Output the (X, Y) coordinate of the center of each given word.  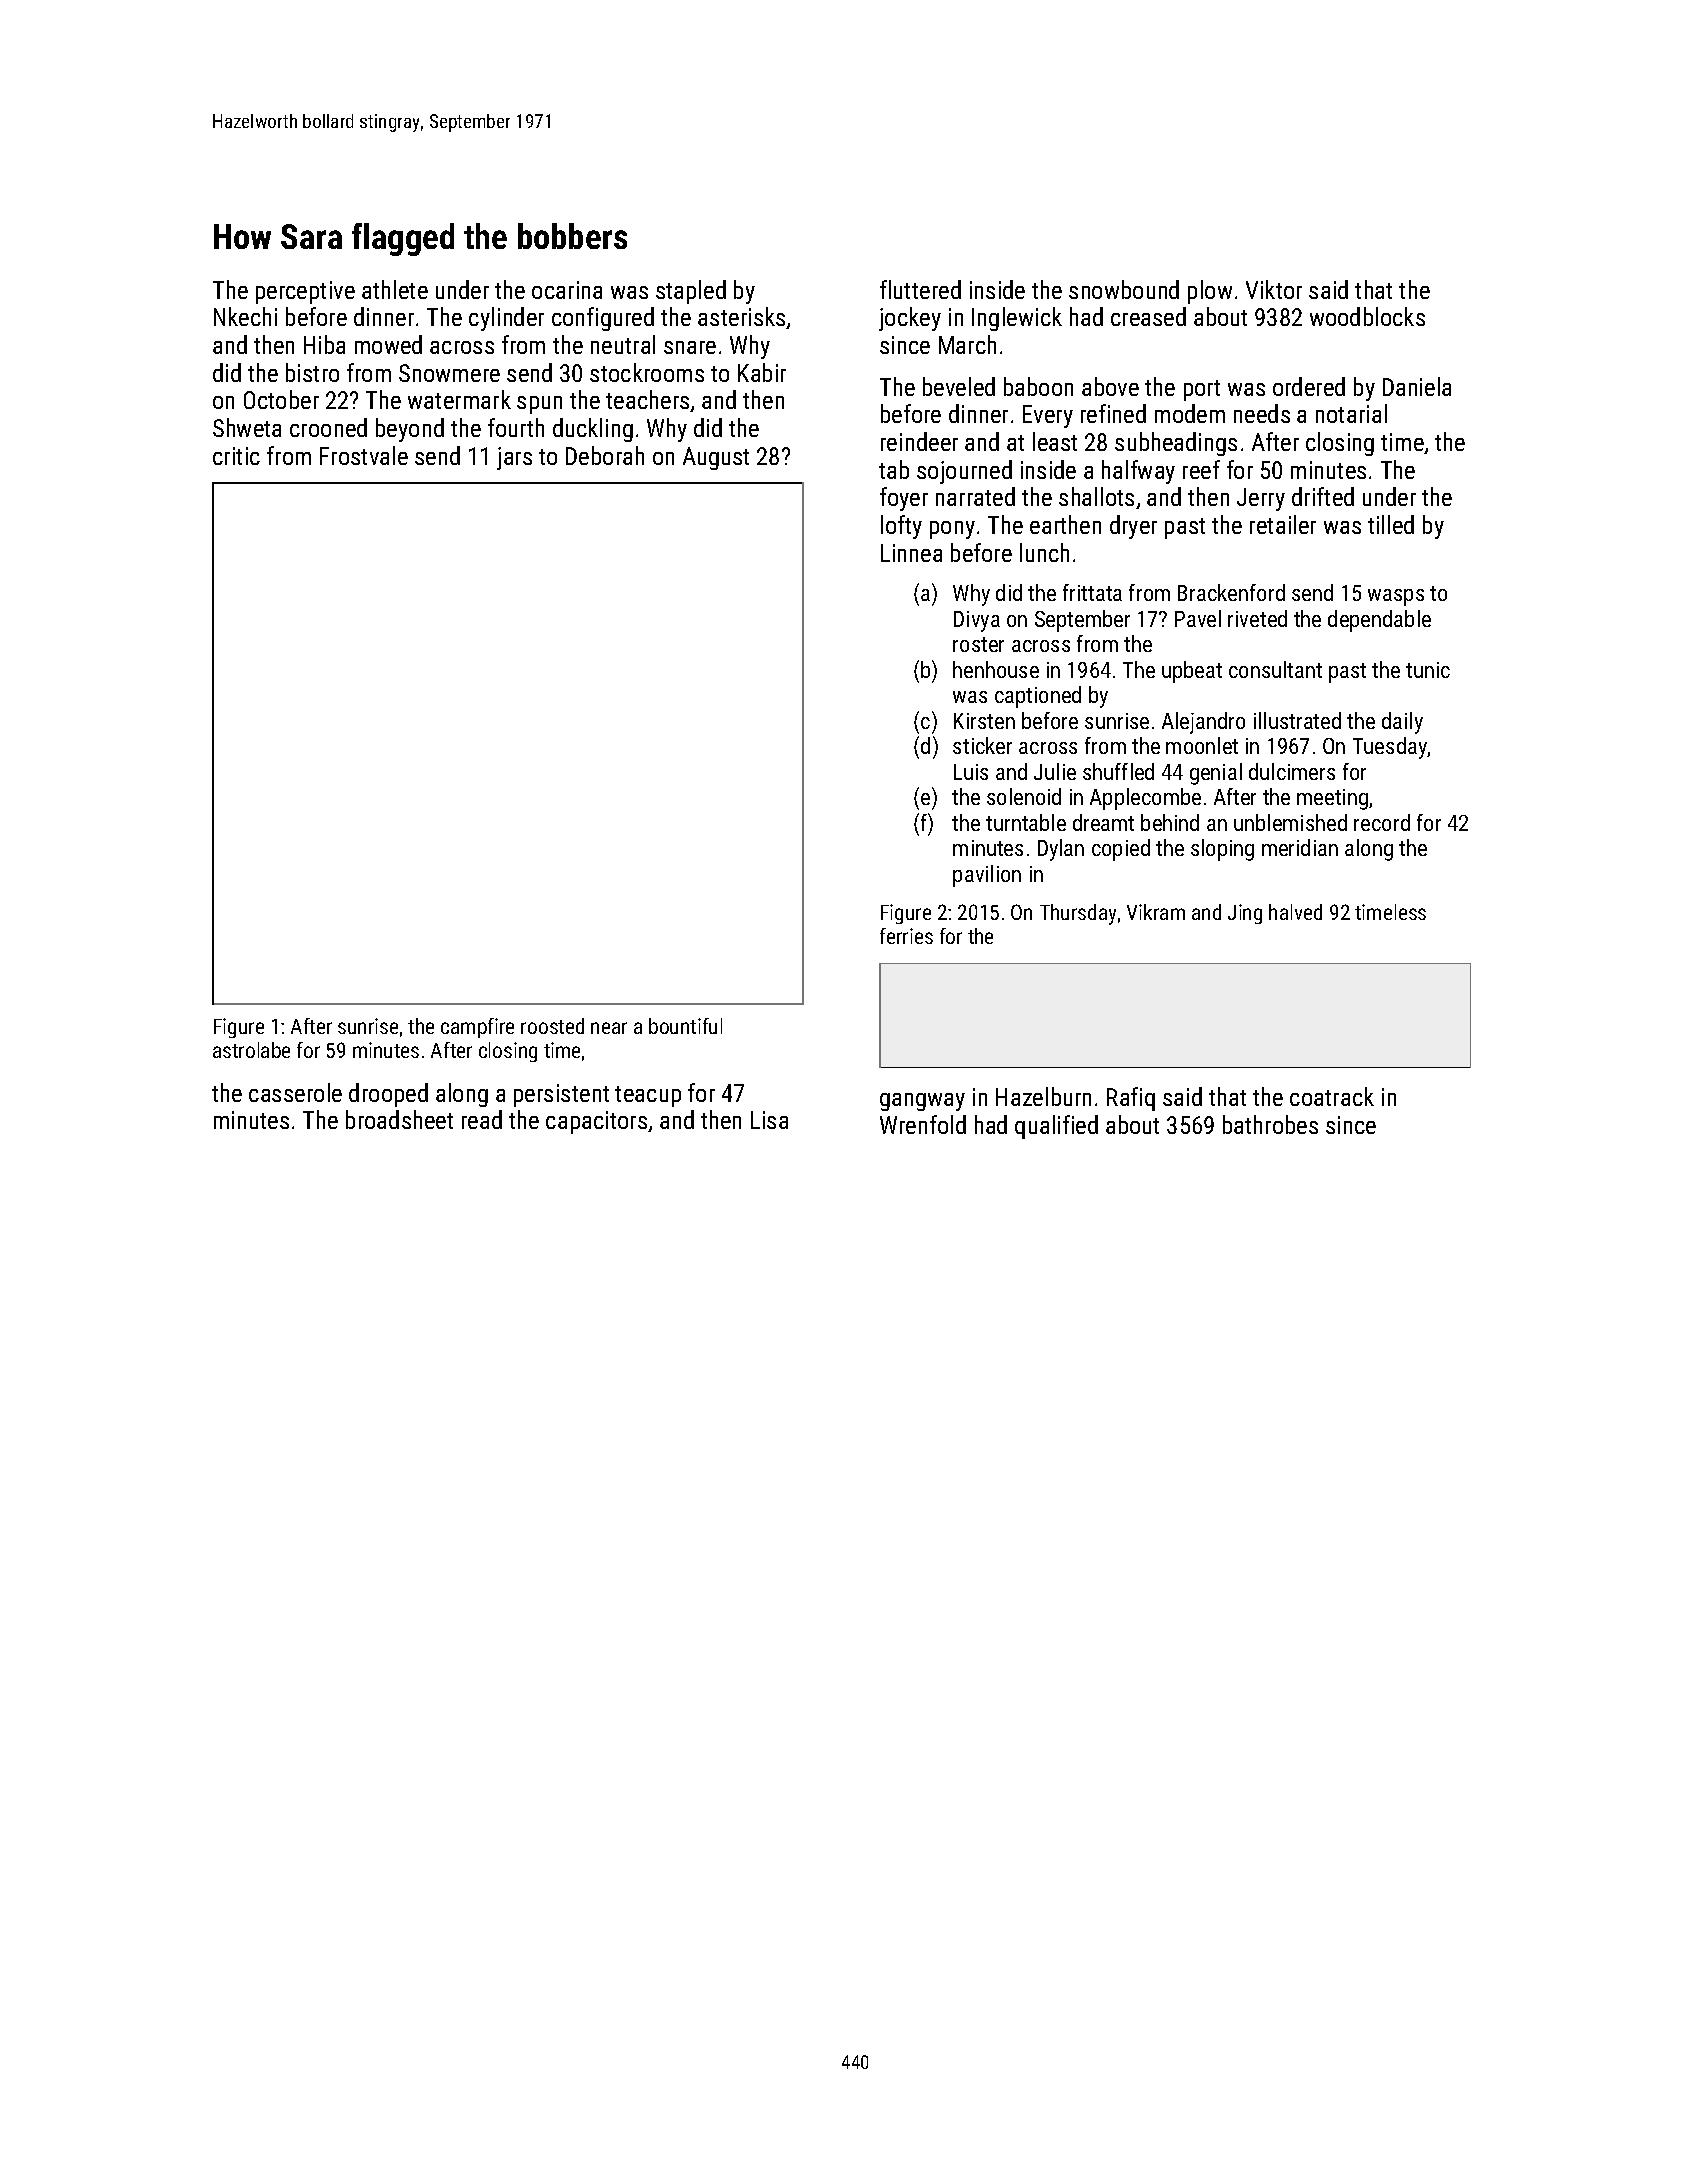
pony (952, 530)
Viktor (1274, 289)
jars (514, 458)
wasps (1396, 597)
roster (978, 644)
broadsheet (399, 1119)
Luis (971, 772)
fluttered (920, 289)
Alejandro (1203, 723)
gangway (922, 1102)
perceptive (305, 292)
